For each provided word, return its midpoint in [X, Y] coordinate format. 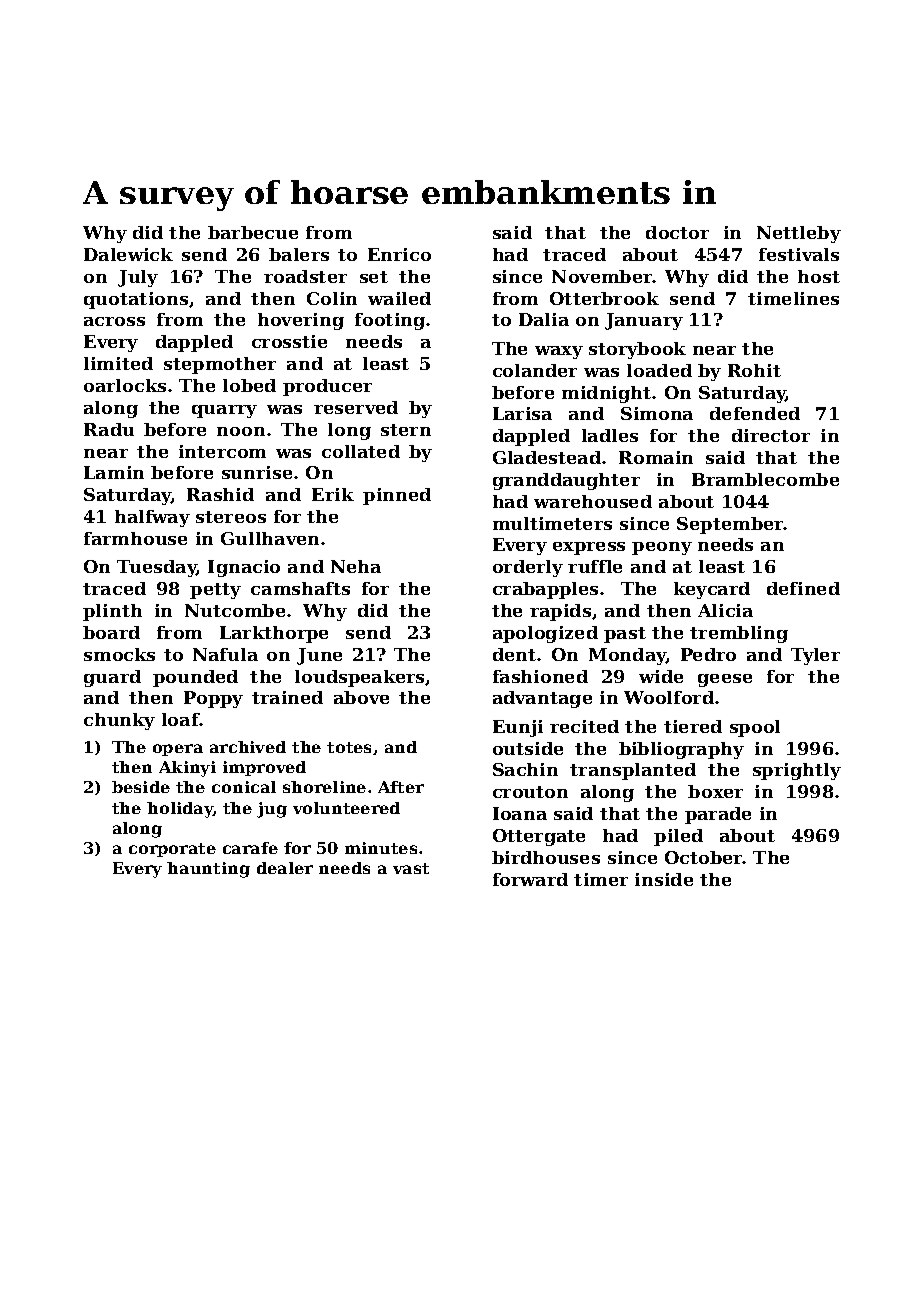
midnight [607, 394]
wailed [399, 298]
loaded [659, 370]
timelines [793, 298]
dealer [285, 868]
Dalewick [128, 254]
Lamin [114, 472]
